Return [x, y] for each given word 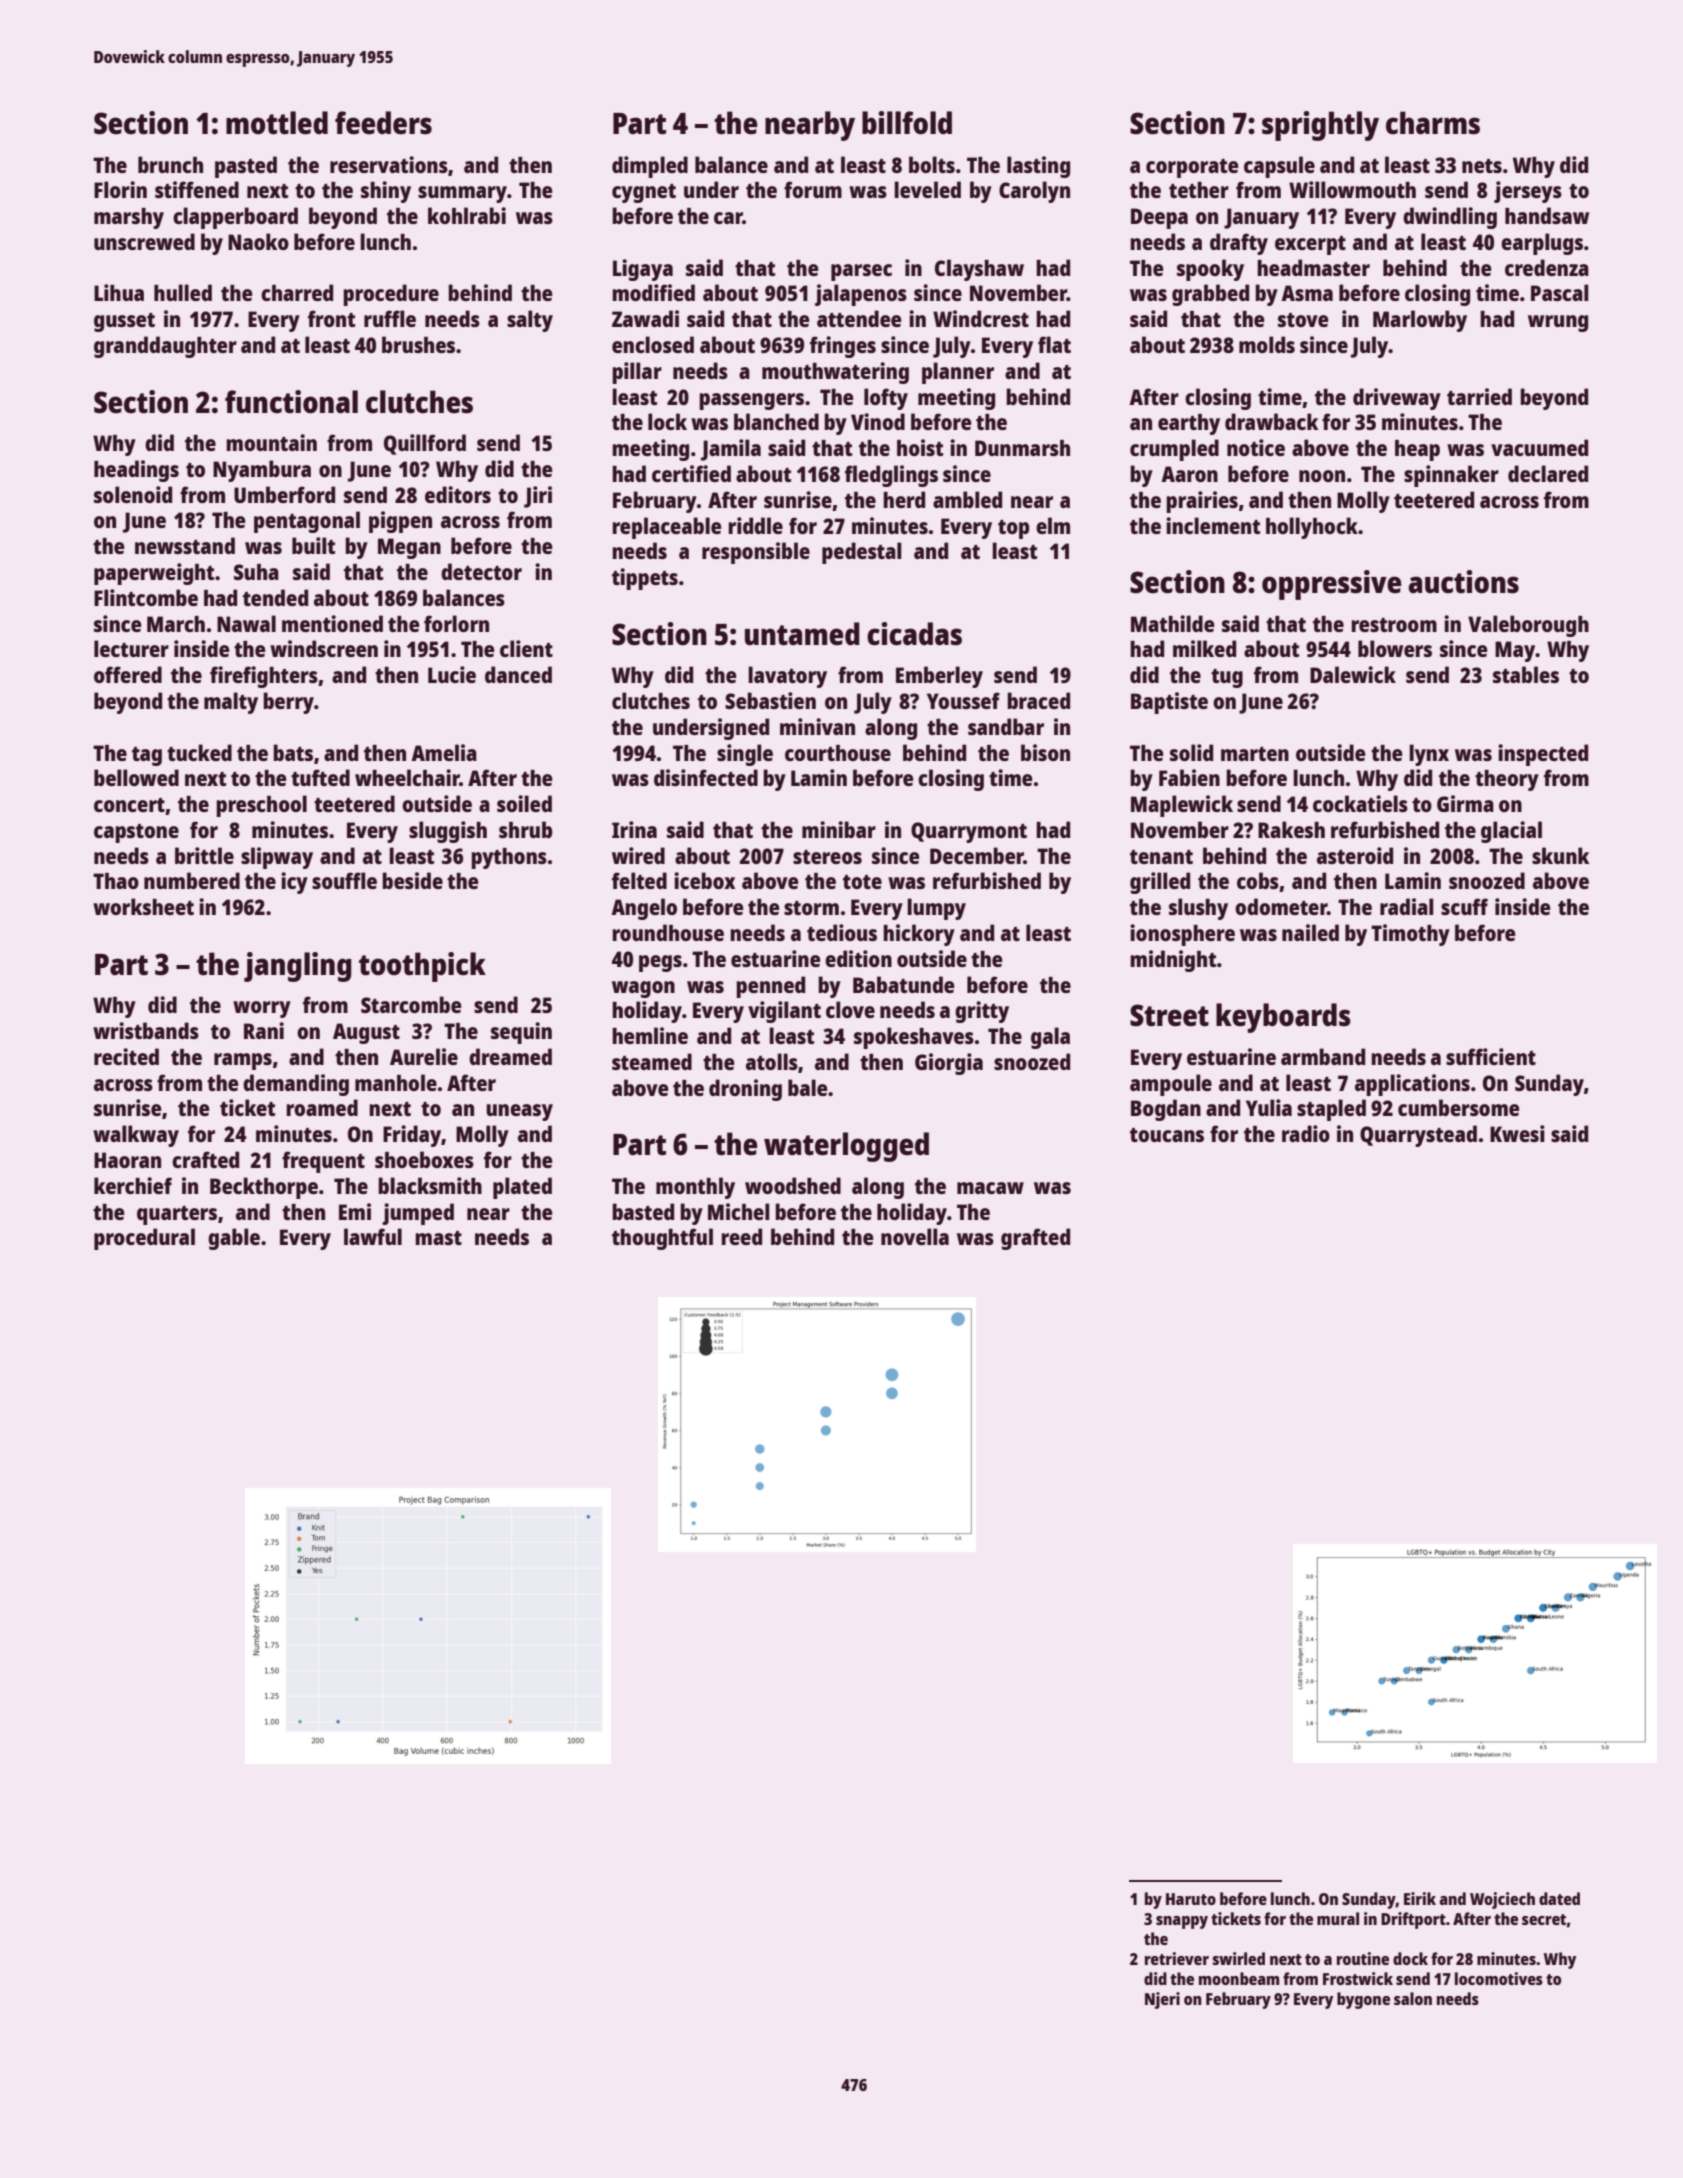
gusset [124, 322]
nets [1482, 166]
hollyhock [1312, 528]
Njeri [1162, 2000]
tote [862, 882]
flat [1054, 344]
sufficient [1491, 1056]
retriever [1177, 1958]
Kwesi [1517, 1133]
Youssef [963, 700]
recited [126, 1056]
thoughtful [662, 1239]
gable [234, 1239]
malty [231, 703]
